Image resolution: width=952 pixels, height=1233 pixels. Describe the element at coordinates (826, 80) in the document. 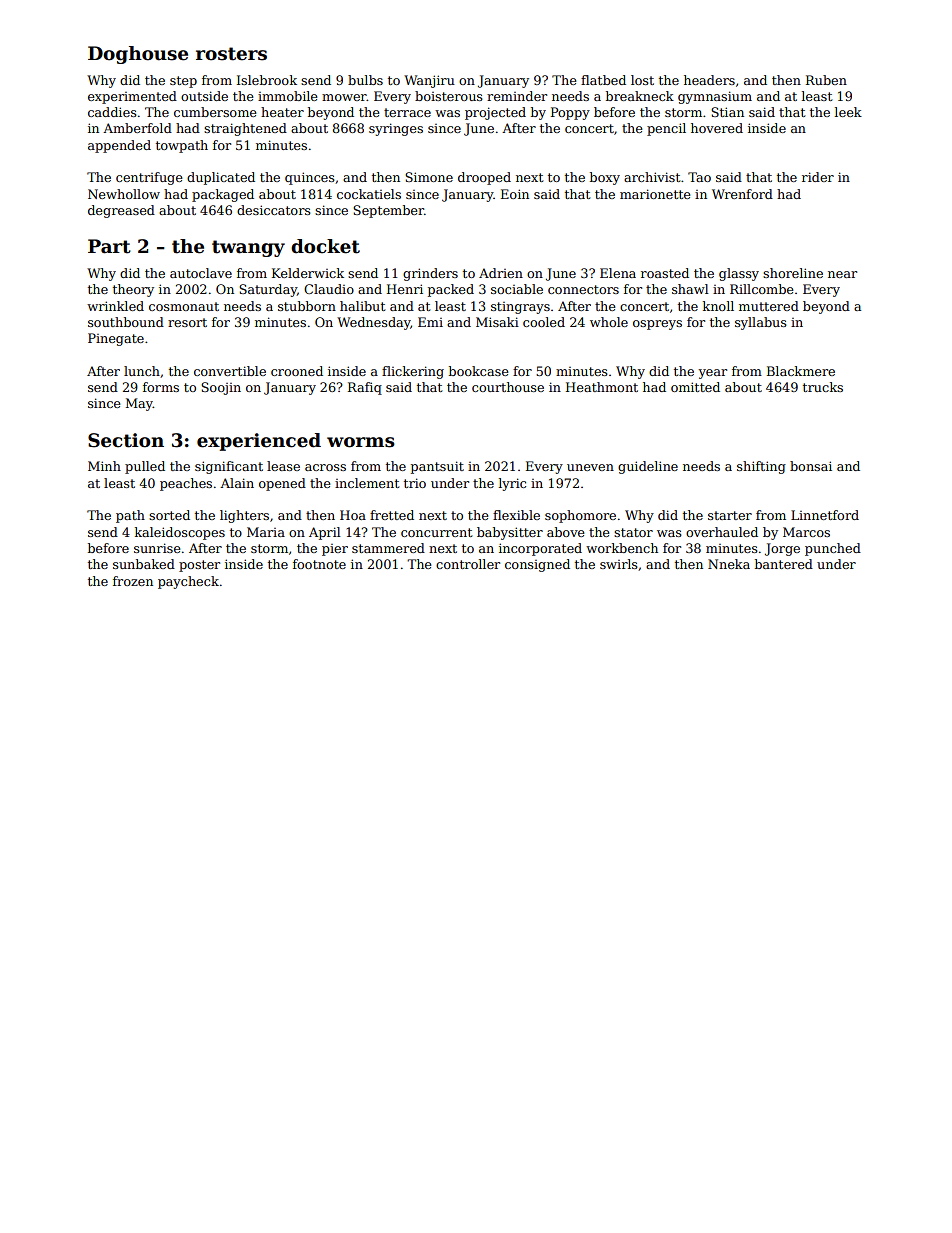

I see `Ruben` at that location.
